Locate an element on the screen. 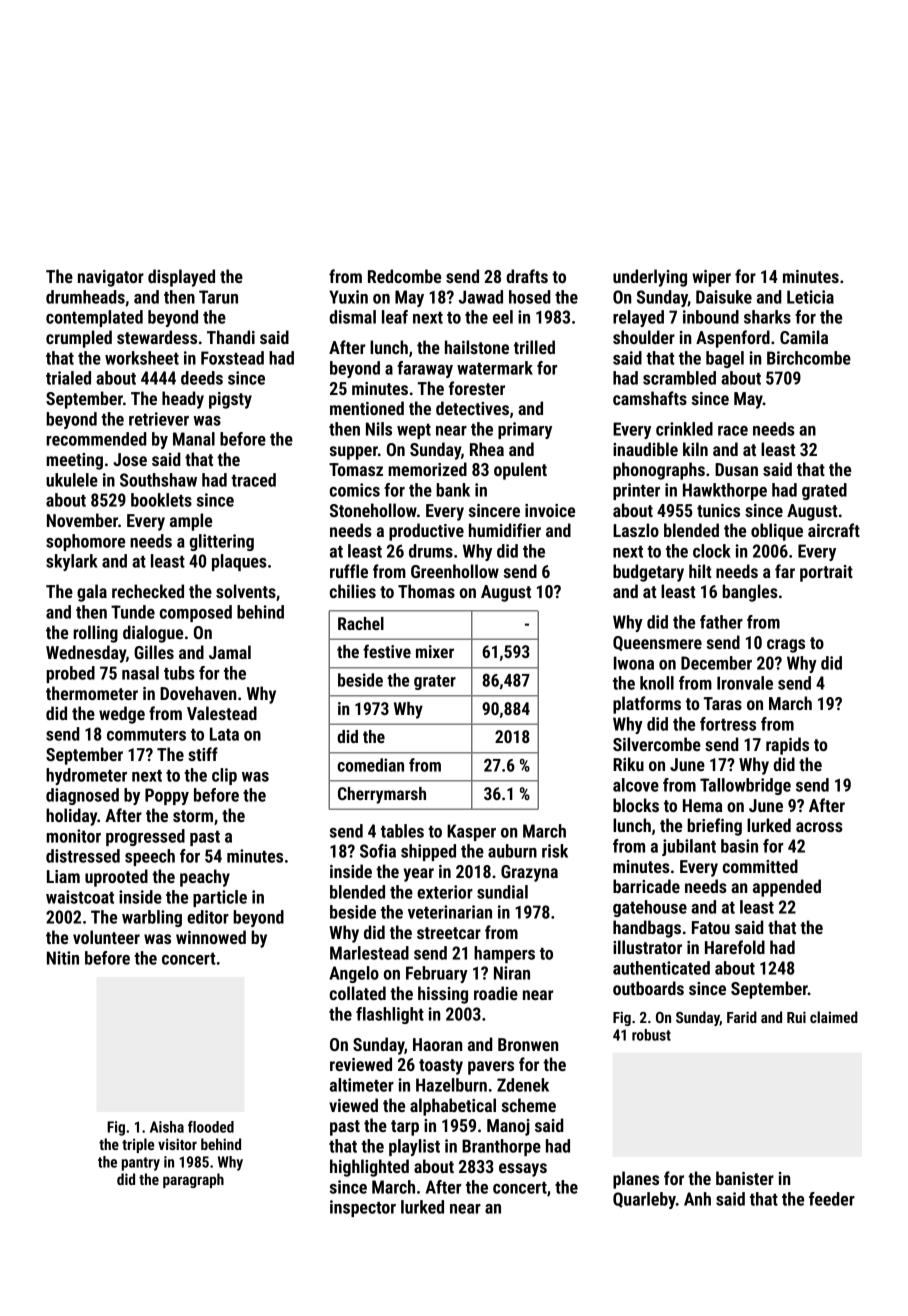 Image resolution: width=908 pixels, height=1316 pixels. drafts is located at coordinates (527, 276).
